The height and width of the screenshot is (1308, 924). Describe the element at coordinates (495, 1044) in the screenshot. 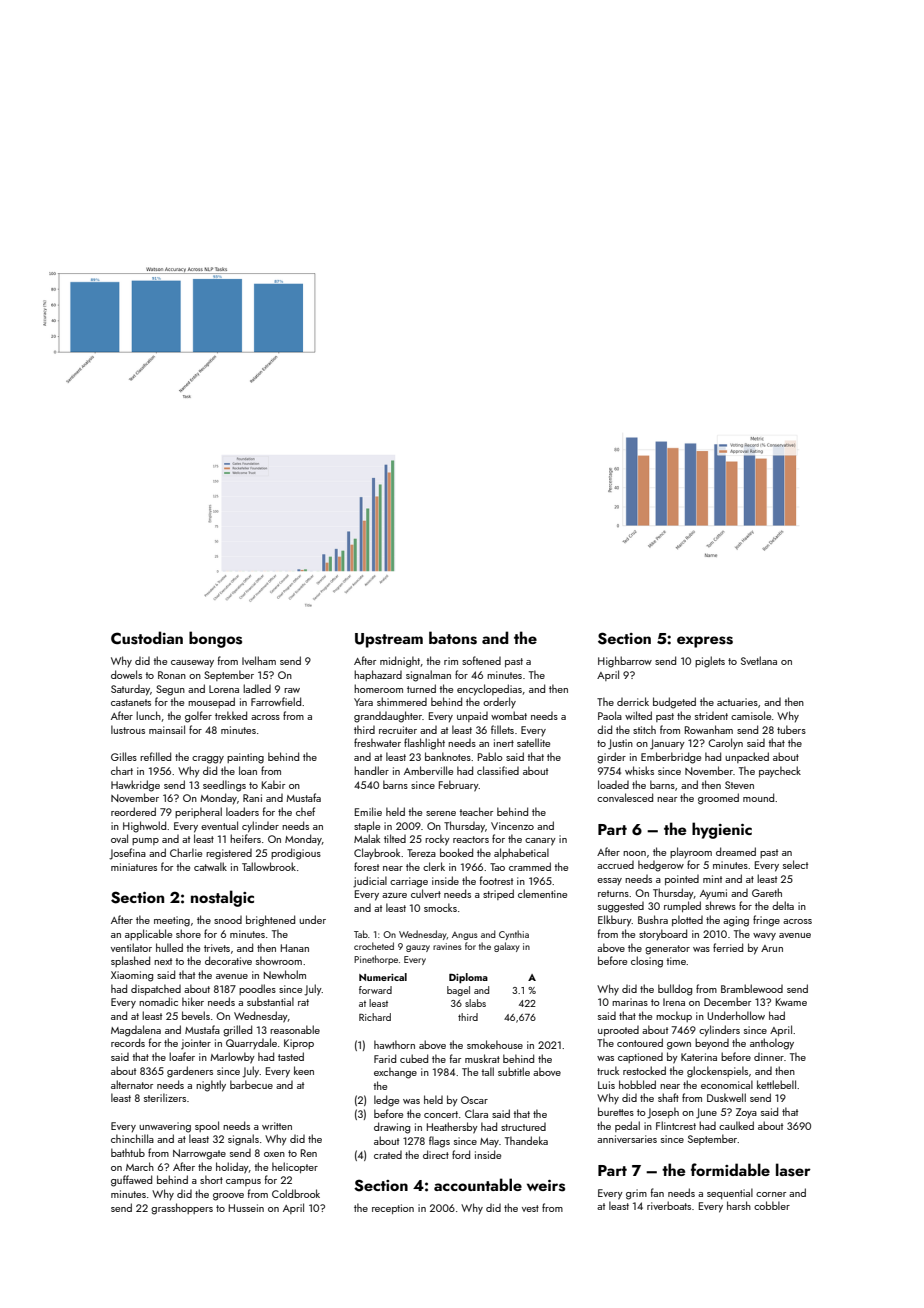

I see `smokehouse` at that location.
